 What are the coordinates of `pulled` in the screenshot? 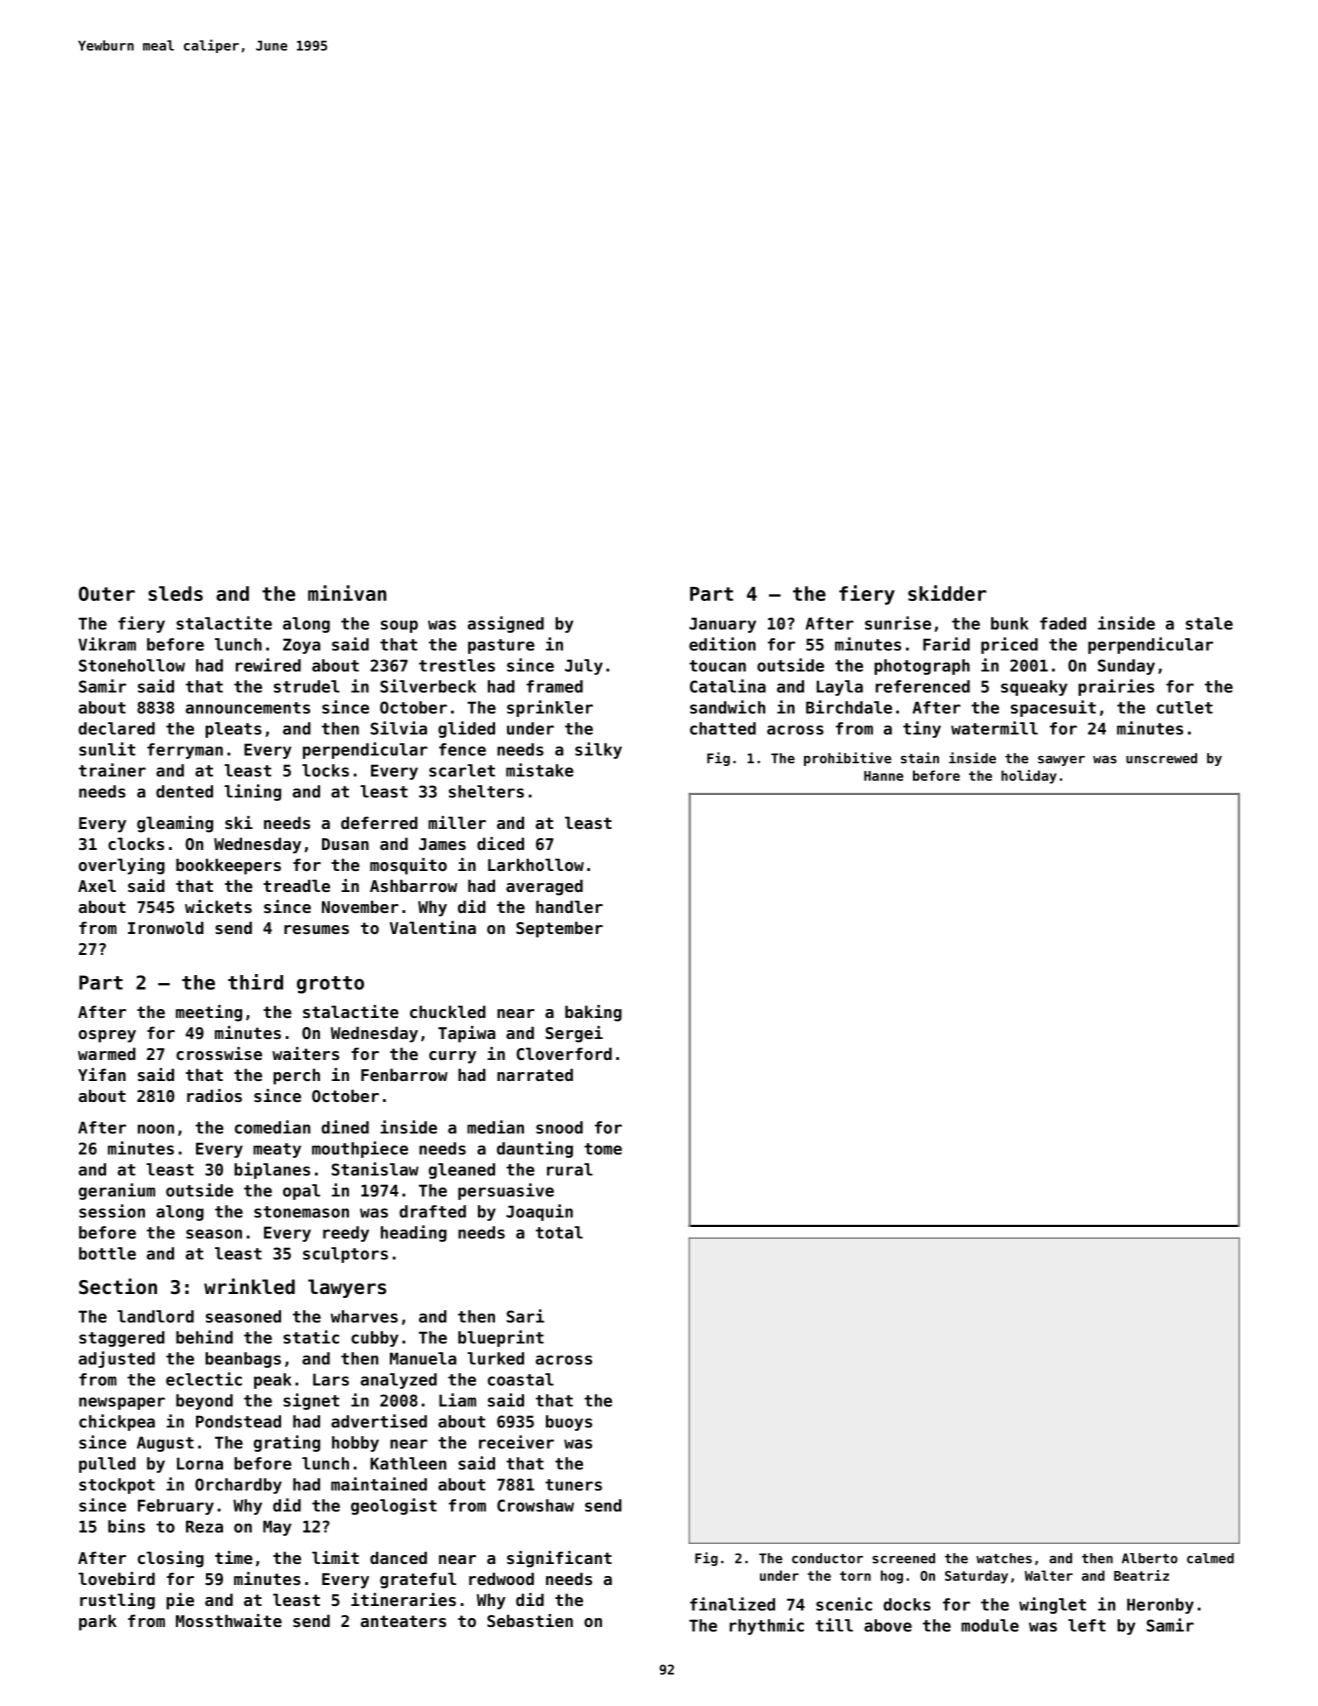 It's located at (107, 1465).
